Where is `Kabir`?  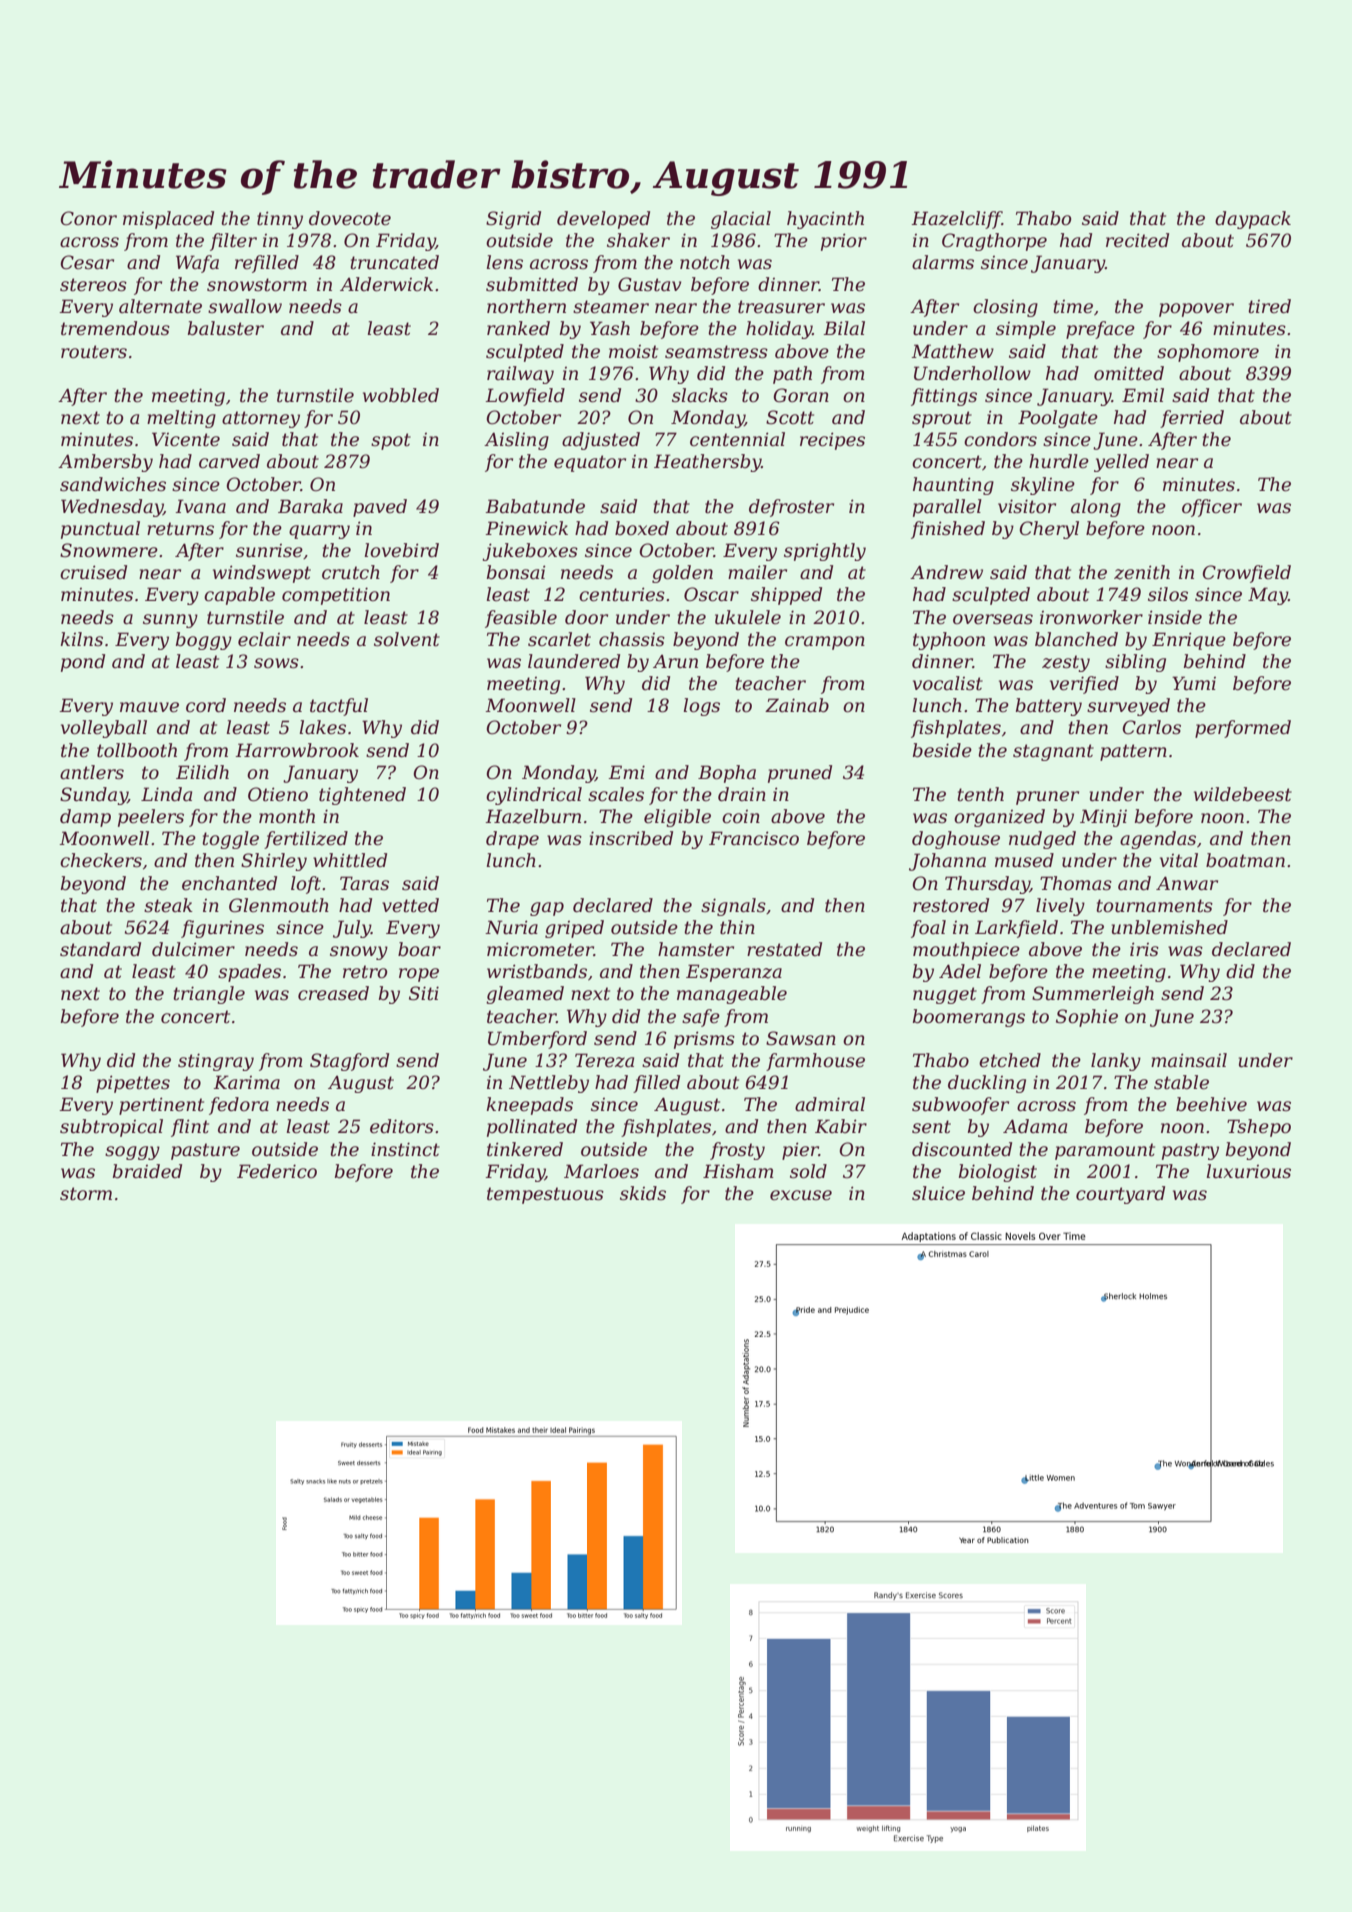
Kabir is located at coordinates (841, 1126).
